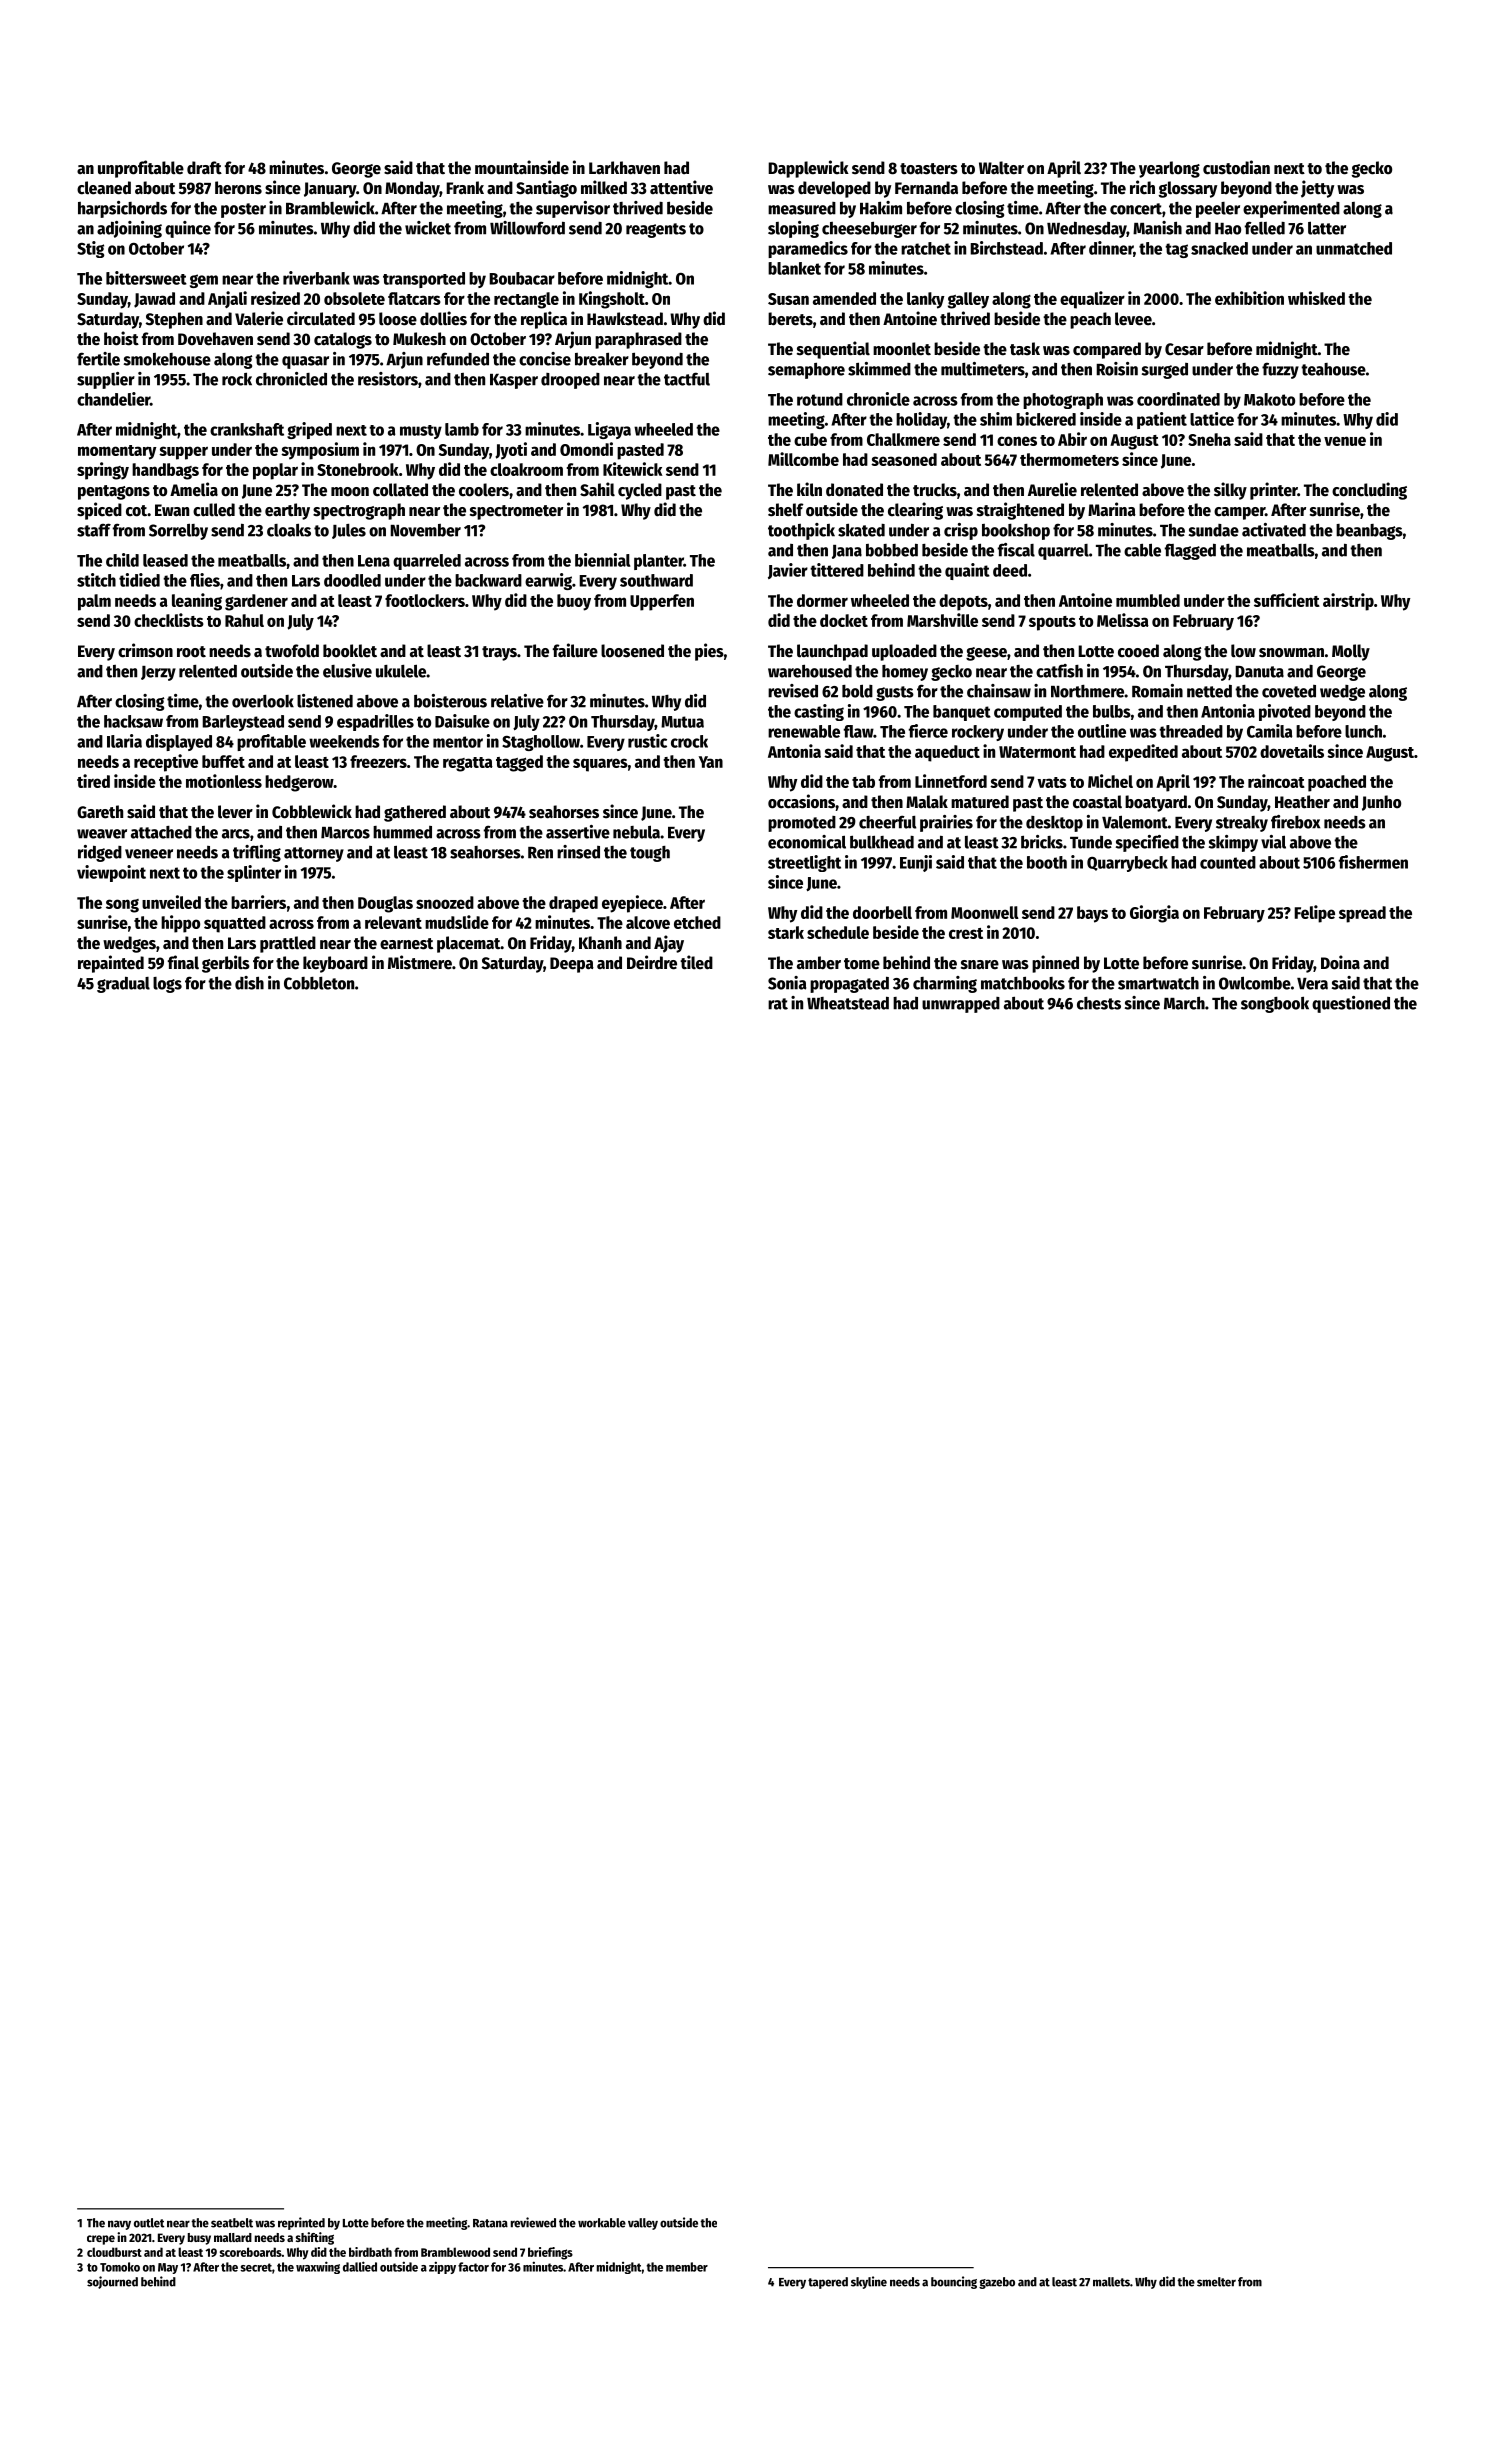 The width and height of the screenshot is (1496, 2464). Describe the element at coordinates (808, 169) in the screenshot. I see `Dapplewick` at that location.
